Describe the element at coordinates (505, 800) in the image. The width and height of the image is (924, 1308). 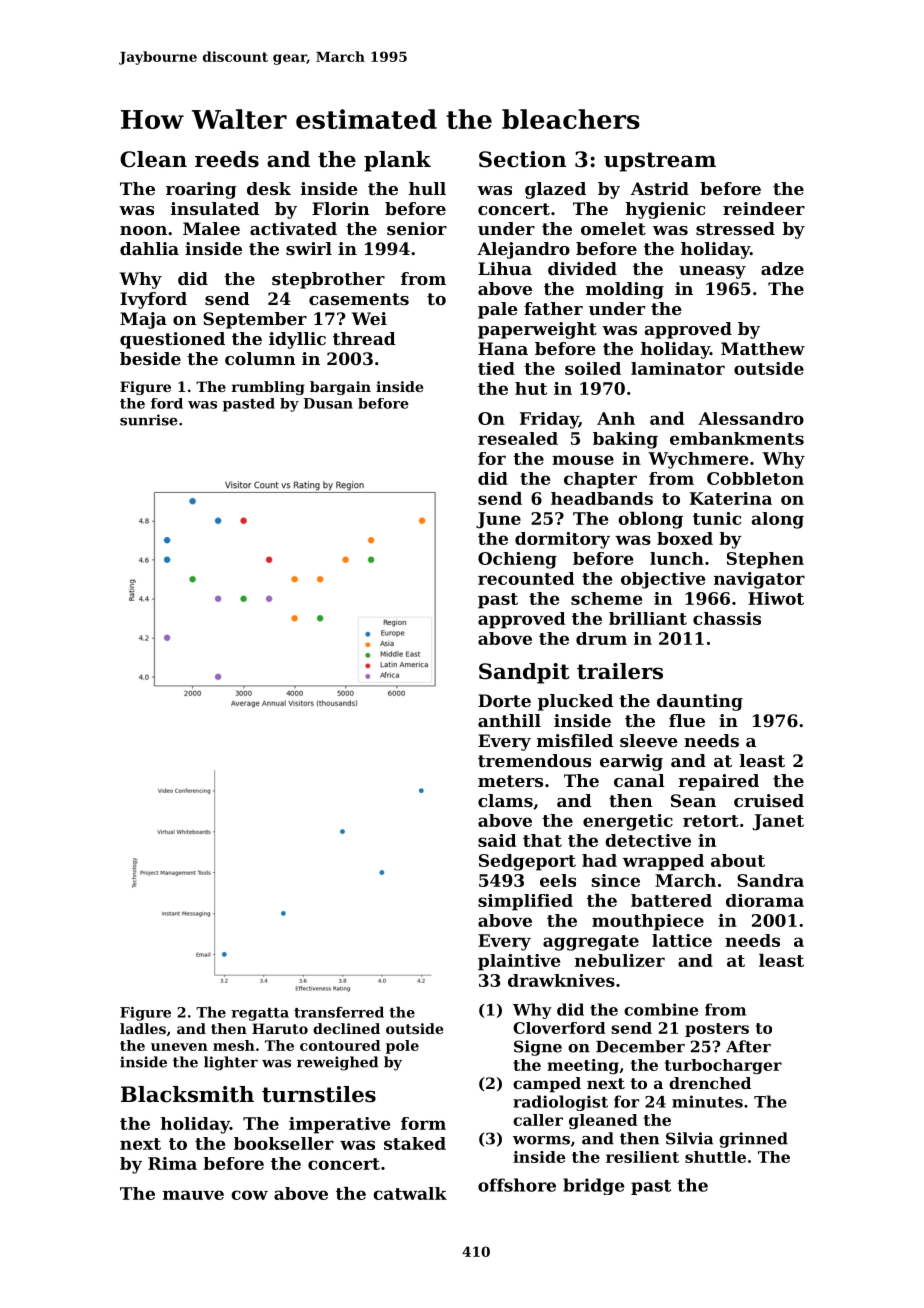
I see `clams` at that location.
